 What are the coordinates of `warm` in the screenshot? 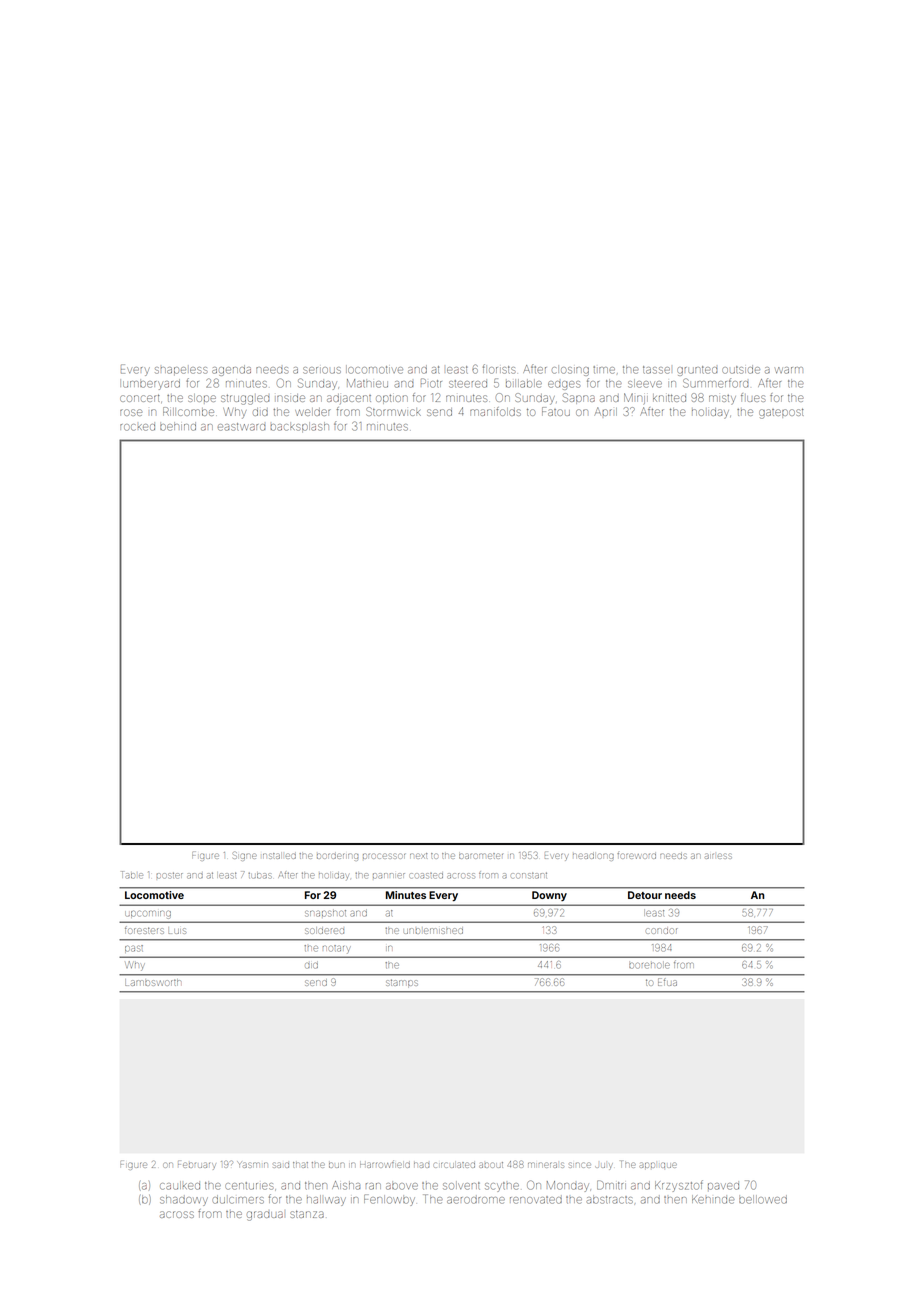 It's located at (789, 370).
